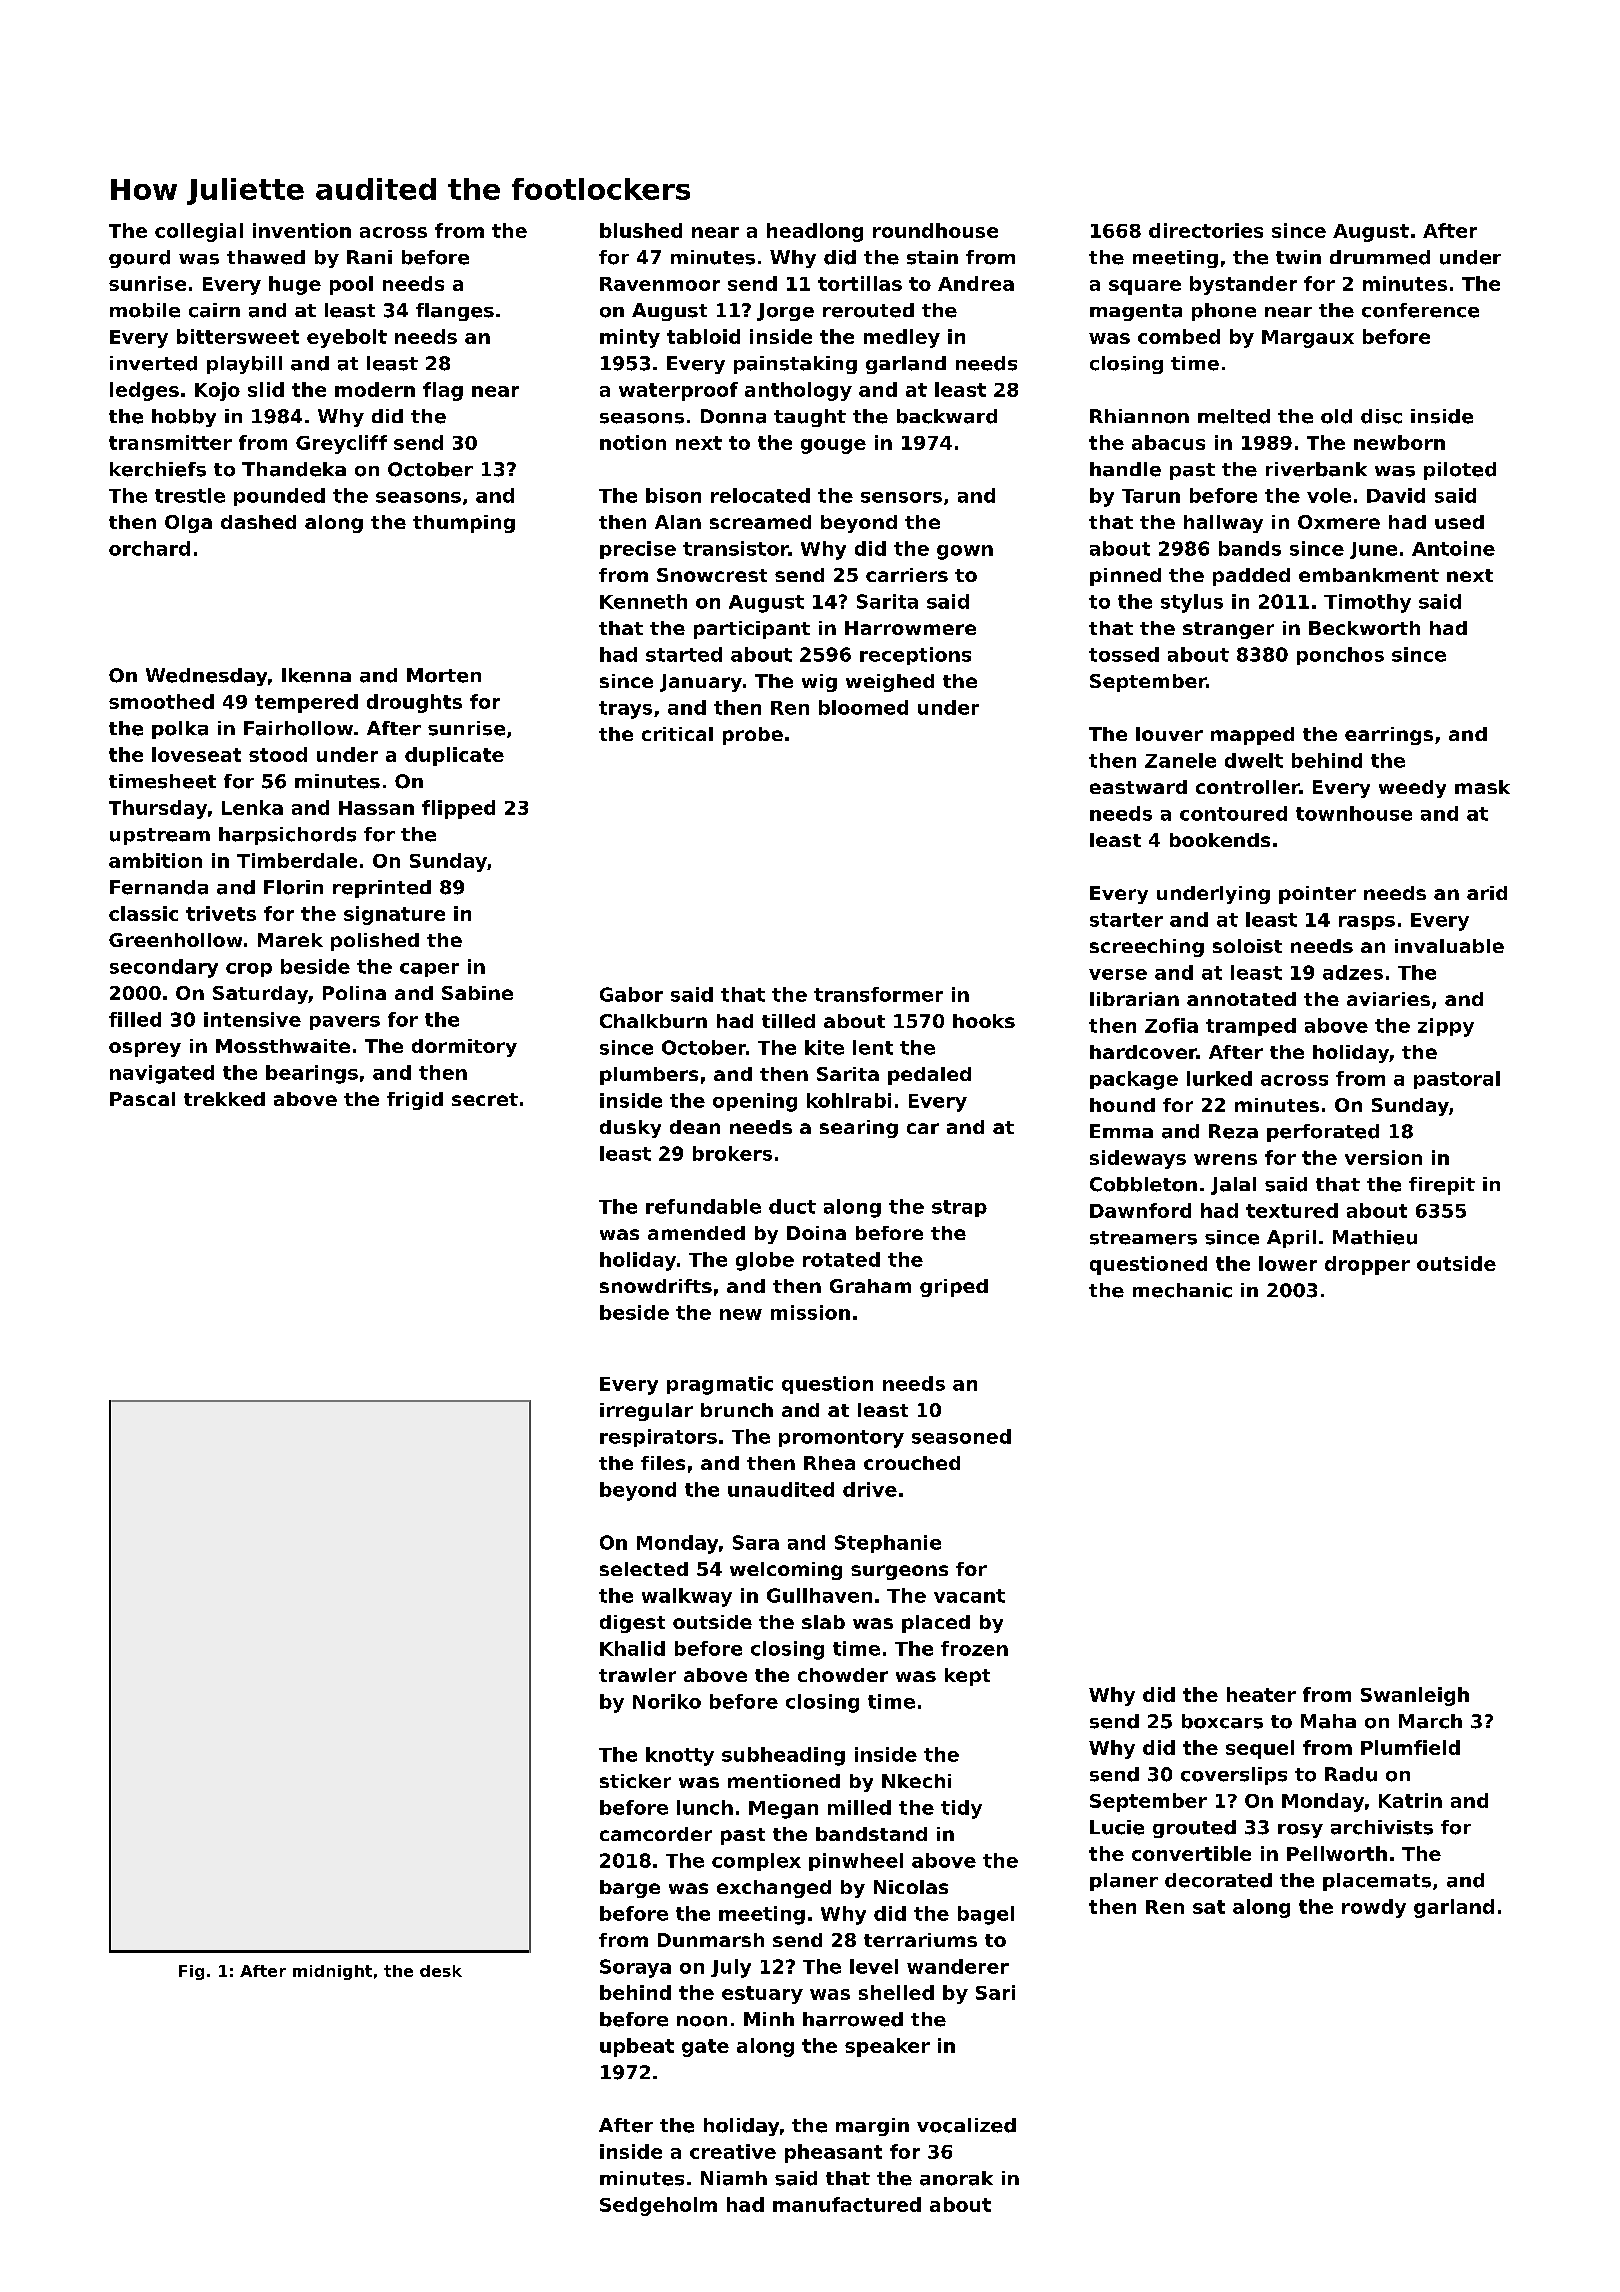  I want to click on blushed, so click(641, 230).
